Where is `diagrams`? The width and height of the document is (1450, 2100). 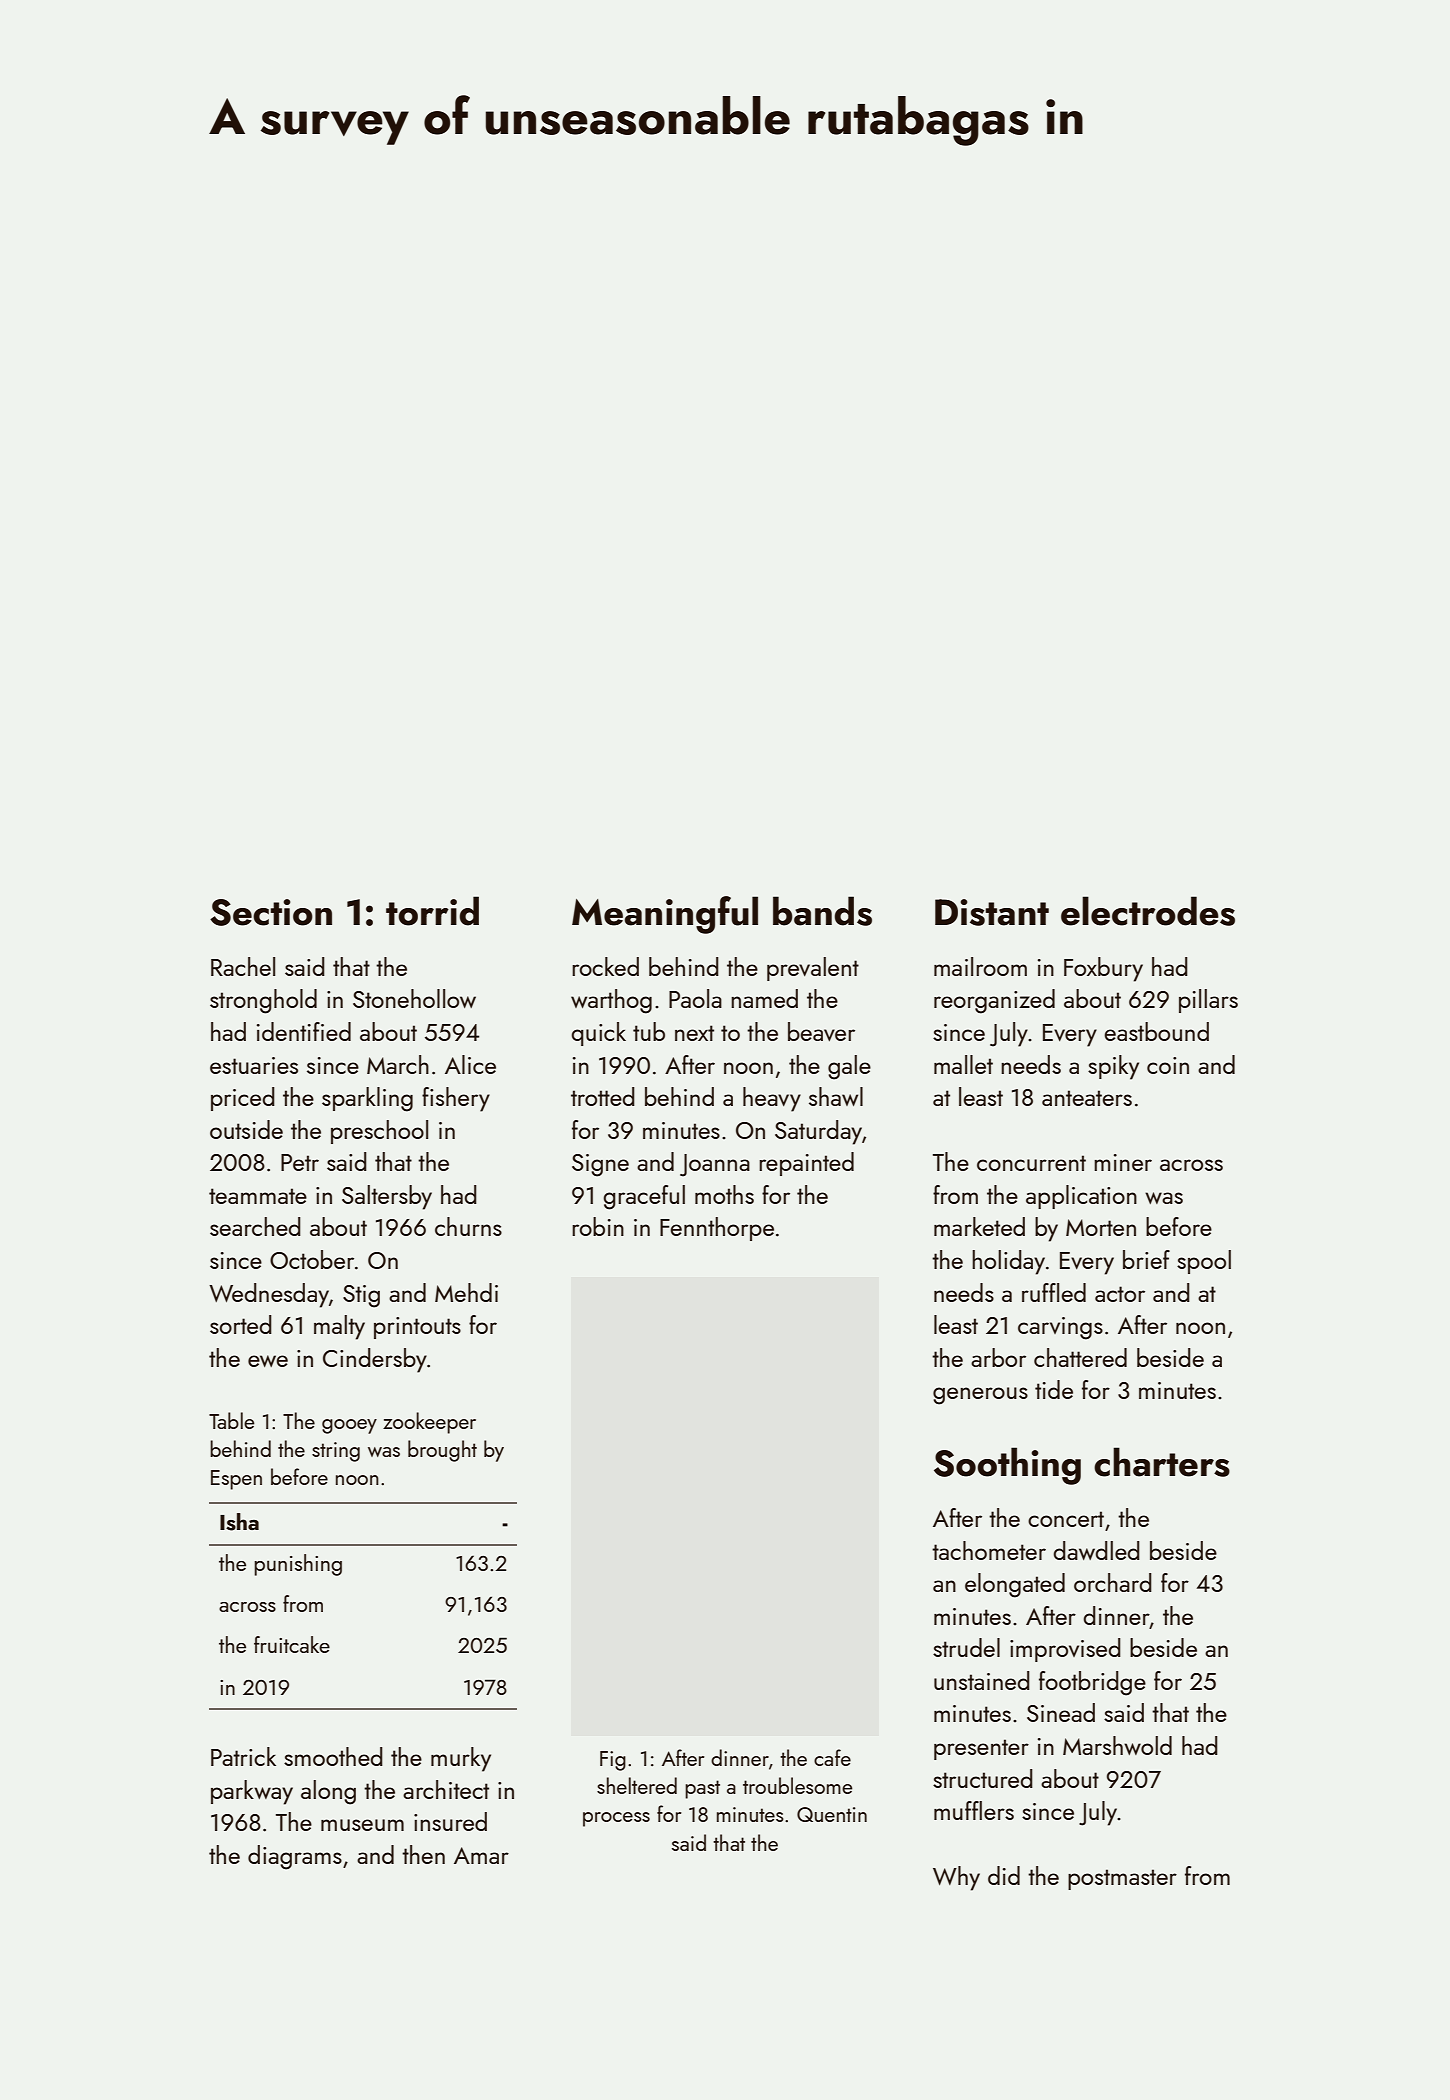 diagrams is located at coordinates (295, 1857).
